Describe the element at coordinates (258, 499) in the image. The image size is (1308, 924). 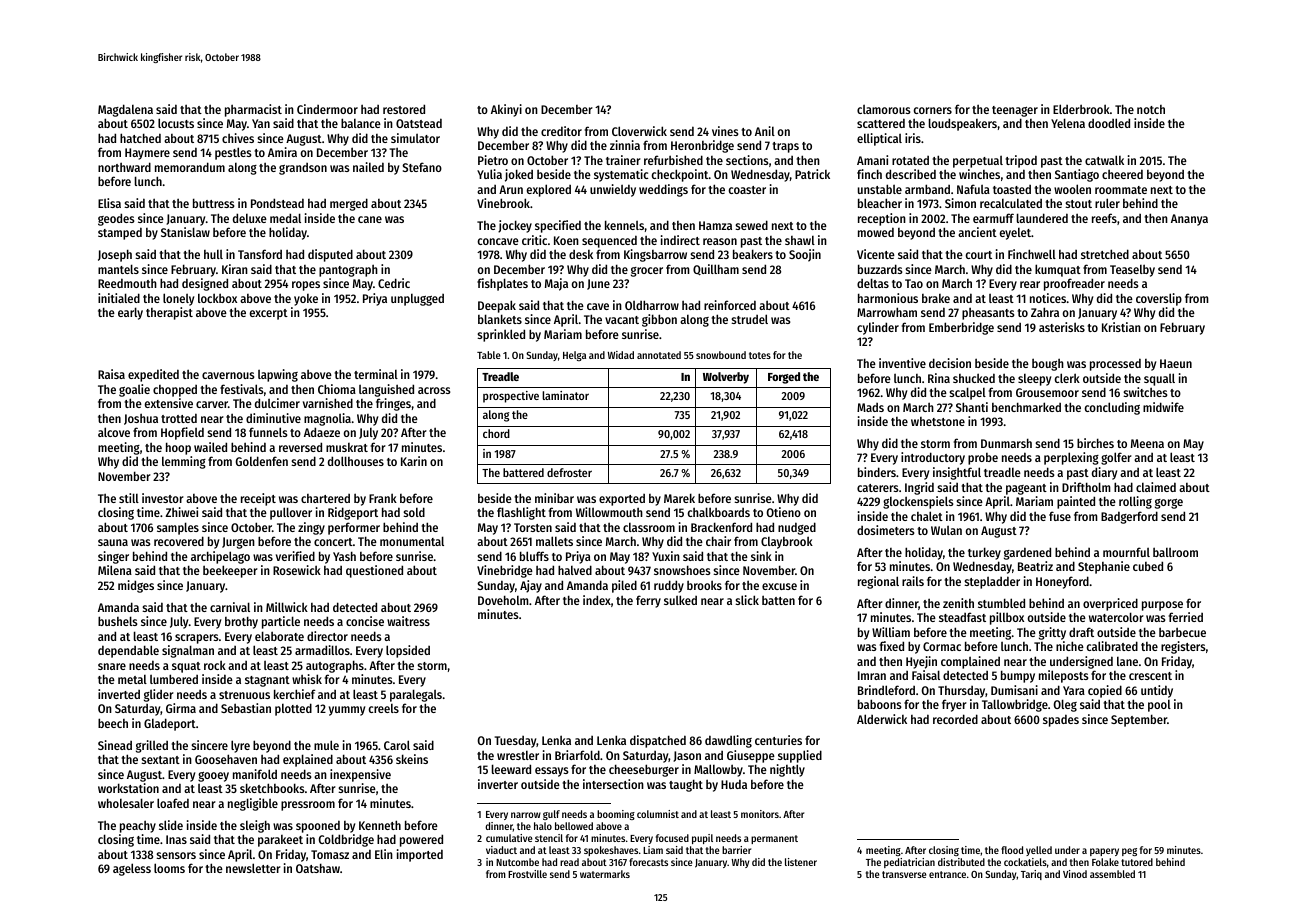
I see `receipt` at that location.
